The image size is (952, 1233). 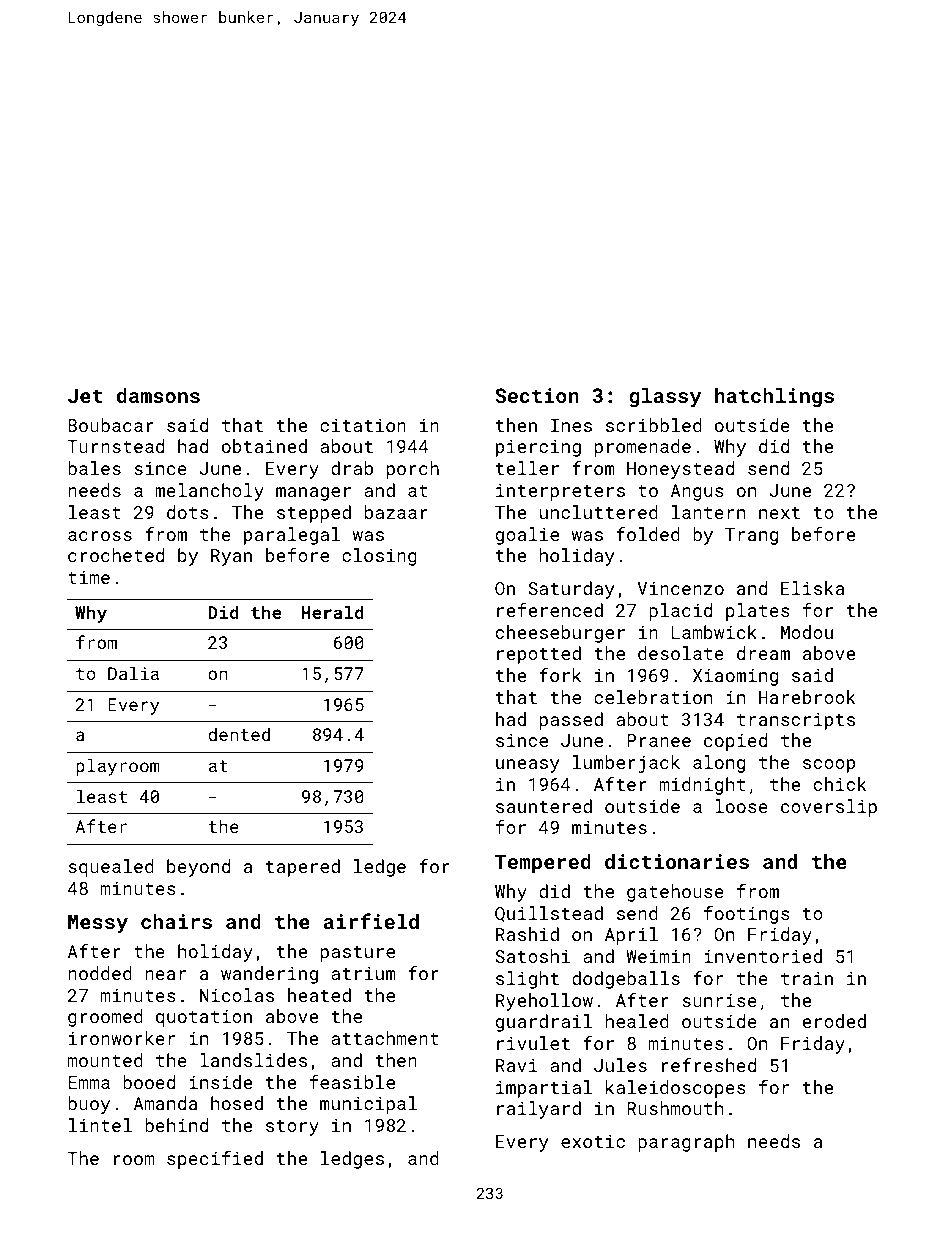 I want to click on Tempered, so click(x=543, y=863).
